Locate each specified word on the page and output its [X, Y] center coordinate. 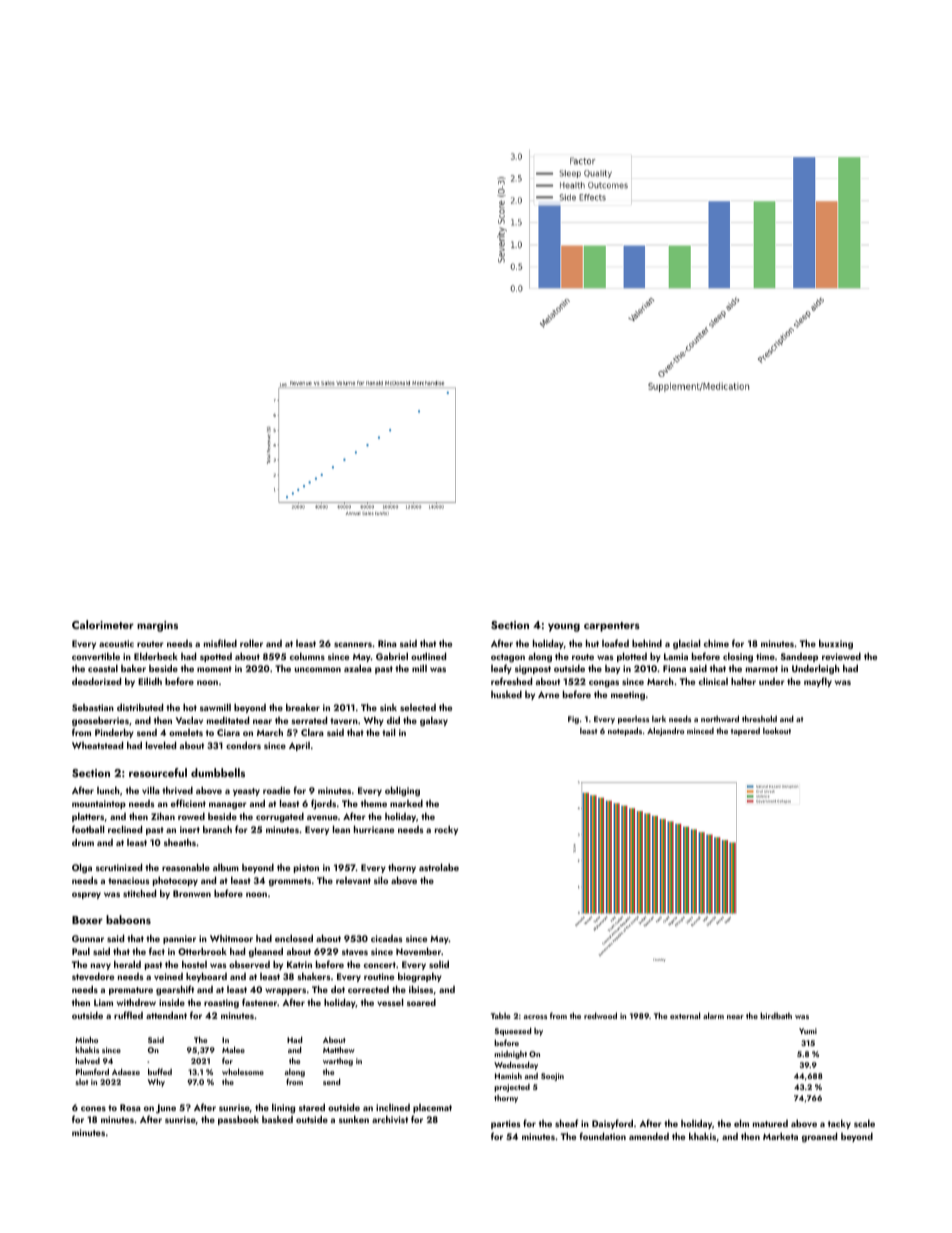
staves [355, 952]
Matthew [339, 1049]
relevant [353, 880]
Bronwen [192, 893]
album [226, 867]
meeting [628, 695]
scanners [353, 644]
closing [738, 657]
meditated [228, 720]
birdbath [776, 1015]
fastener [259, 1002]
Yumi [808, 1031]
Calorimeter [103, 624]
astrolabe [439, 867]
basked [277, 1119]
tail [388, 732]
